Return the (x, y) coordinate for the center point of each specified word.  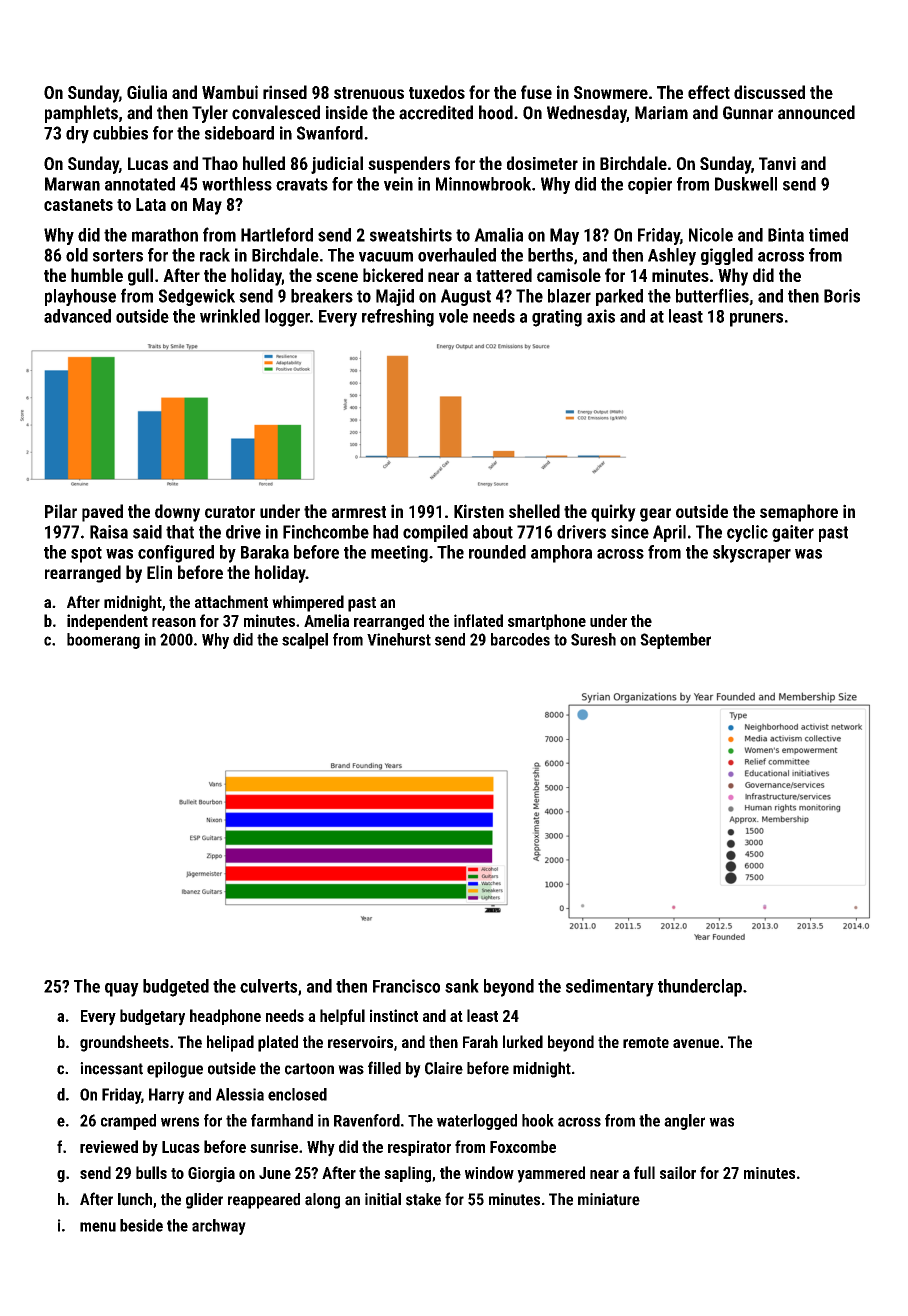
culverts (268, 986)
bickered (393, 275)
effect (709, 92)
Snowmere (611, 92)
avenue (696, 1043)
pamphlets (81, 114)
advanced (77, 316)
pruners (756, 320)
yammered (551, 1174)
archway (219, 1227)
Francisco (406, 986)
